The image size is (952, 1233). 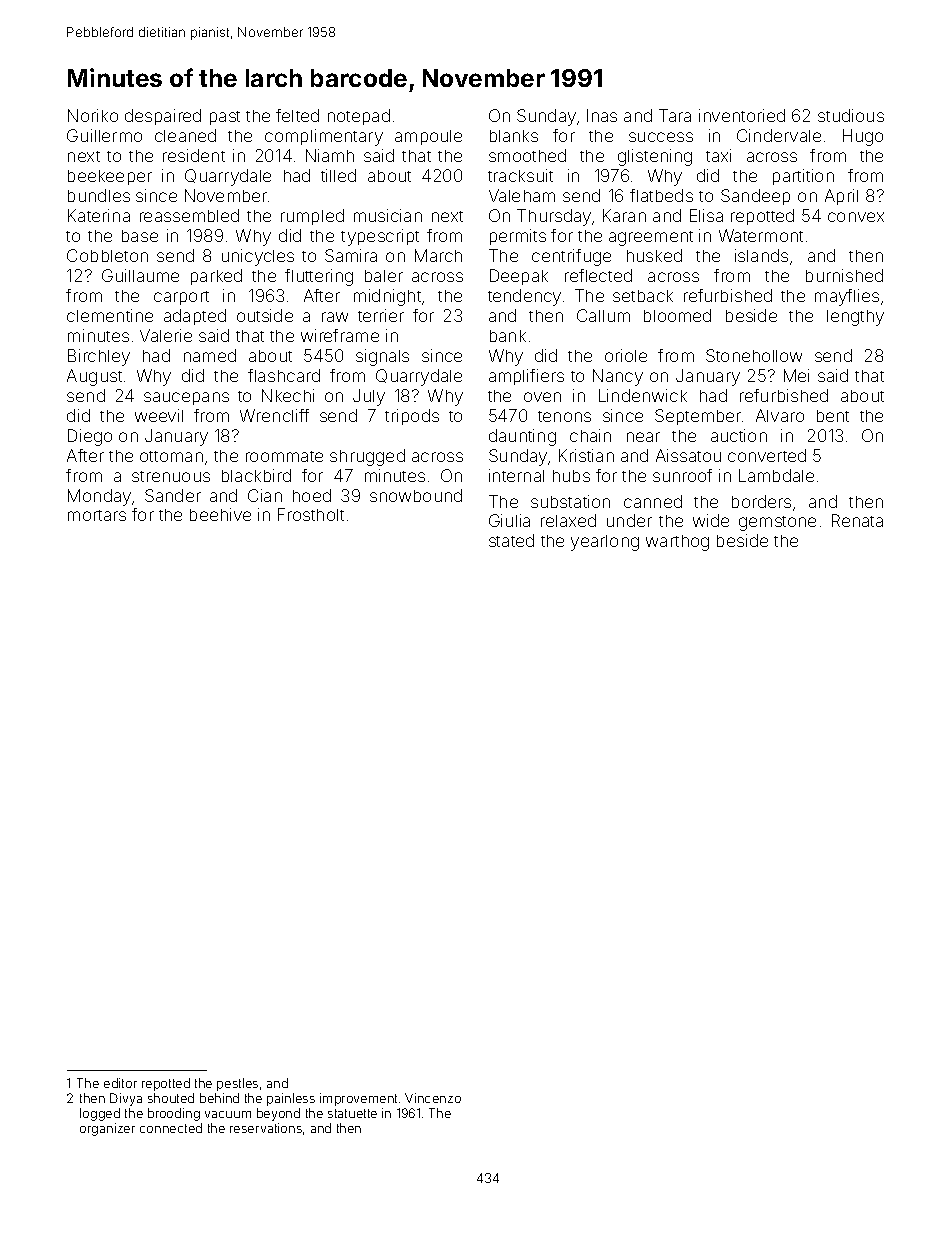 What do you see at coordinates (857, 520) in the screenshot?
I see `Renata` at bounding box center [857, 520].
